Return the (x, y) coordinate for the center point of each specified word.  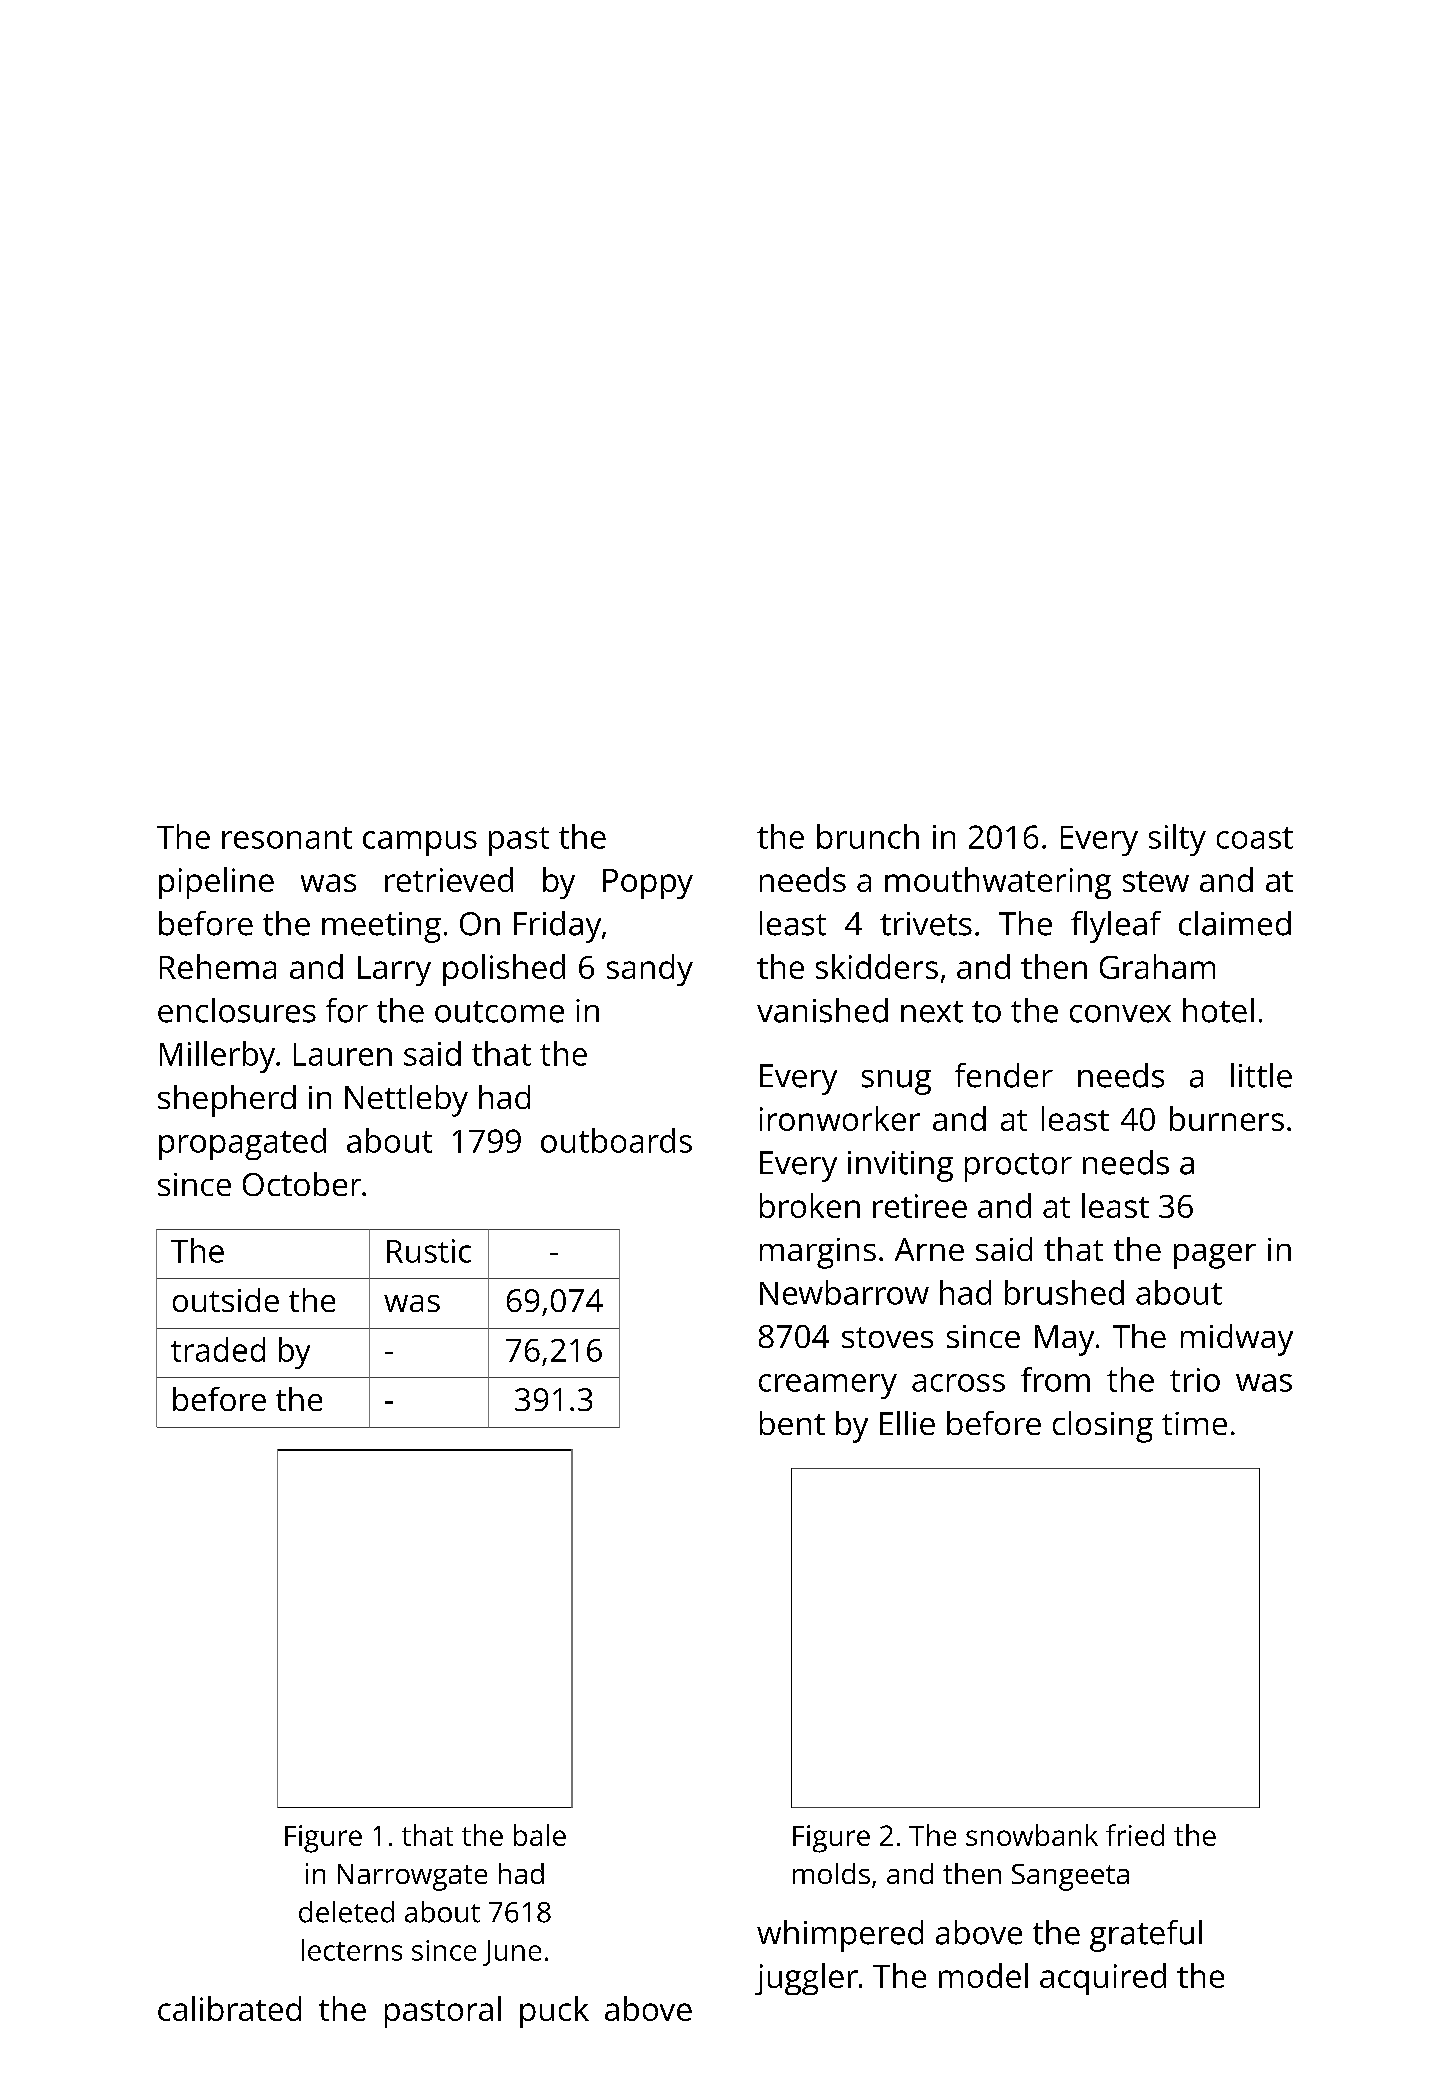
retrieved (449, 879)
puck (554, 2012)
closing (1103, 1427)
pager (1215, 1256)
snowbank (1032, 1835)
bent (792, 1423)
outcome (499, 1012)
